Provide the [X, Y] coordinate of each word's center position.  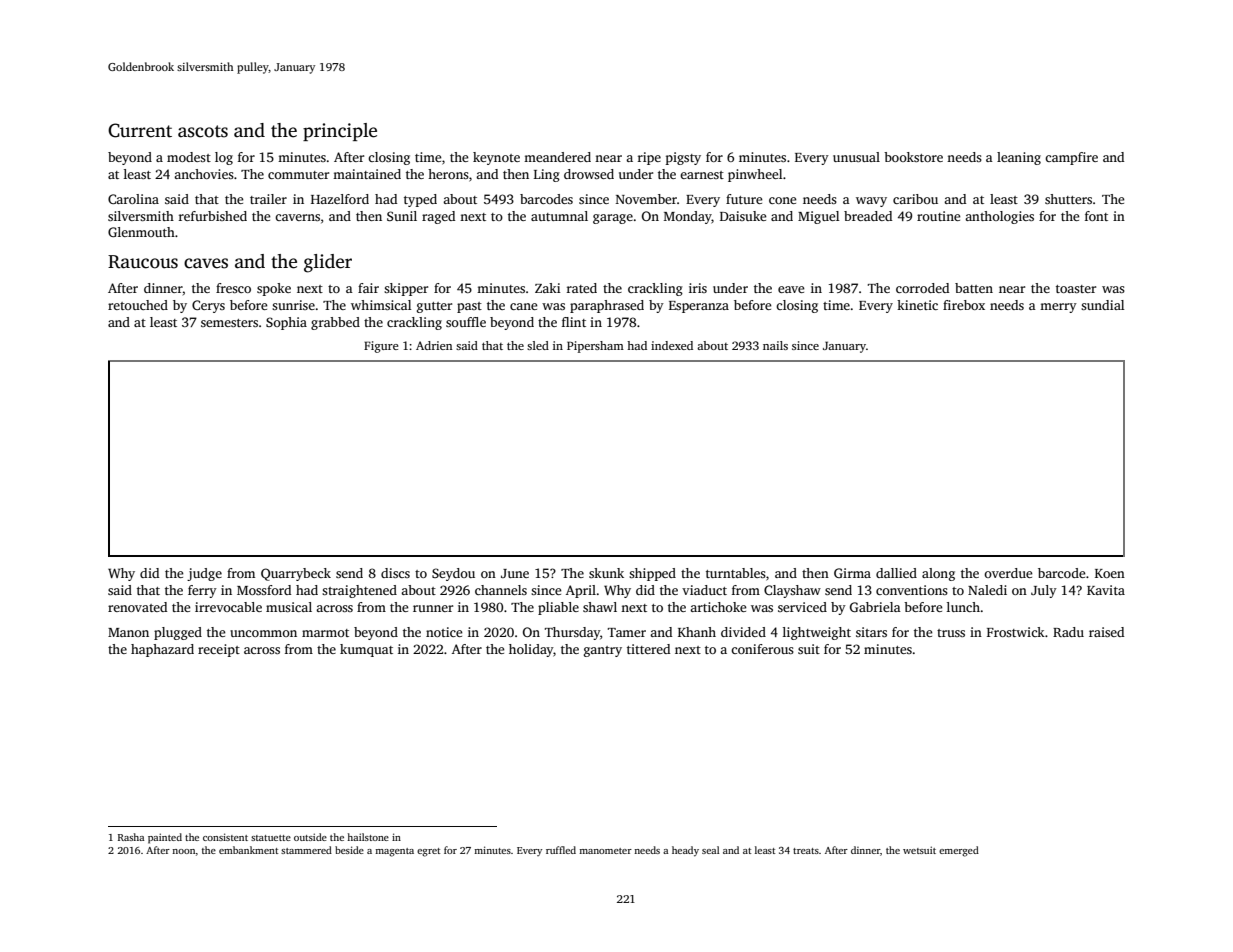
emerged [959, 851]
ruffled [561, 850]
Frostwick [1016, 632]
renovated [137, 607]
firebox [964, 305]
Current [140, 130]
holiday [531, 650]
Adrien [434, 345]
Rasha [131, 837]
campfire [1071, 158]
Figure [381, 347]
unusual [856, 157]
